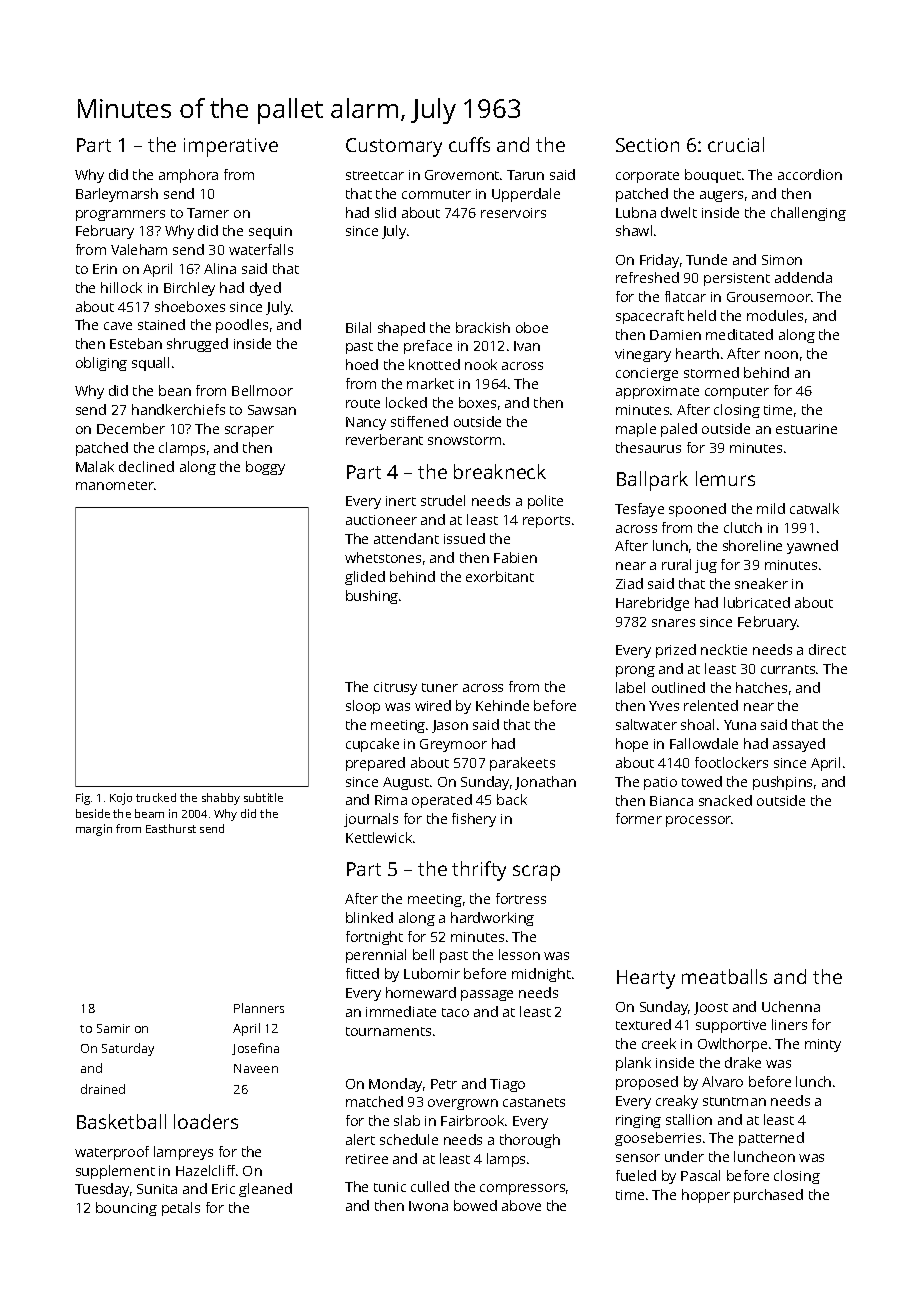 This page has height=1308, width=924. I want to click on Customary, so click(394, 147).
